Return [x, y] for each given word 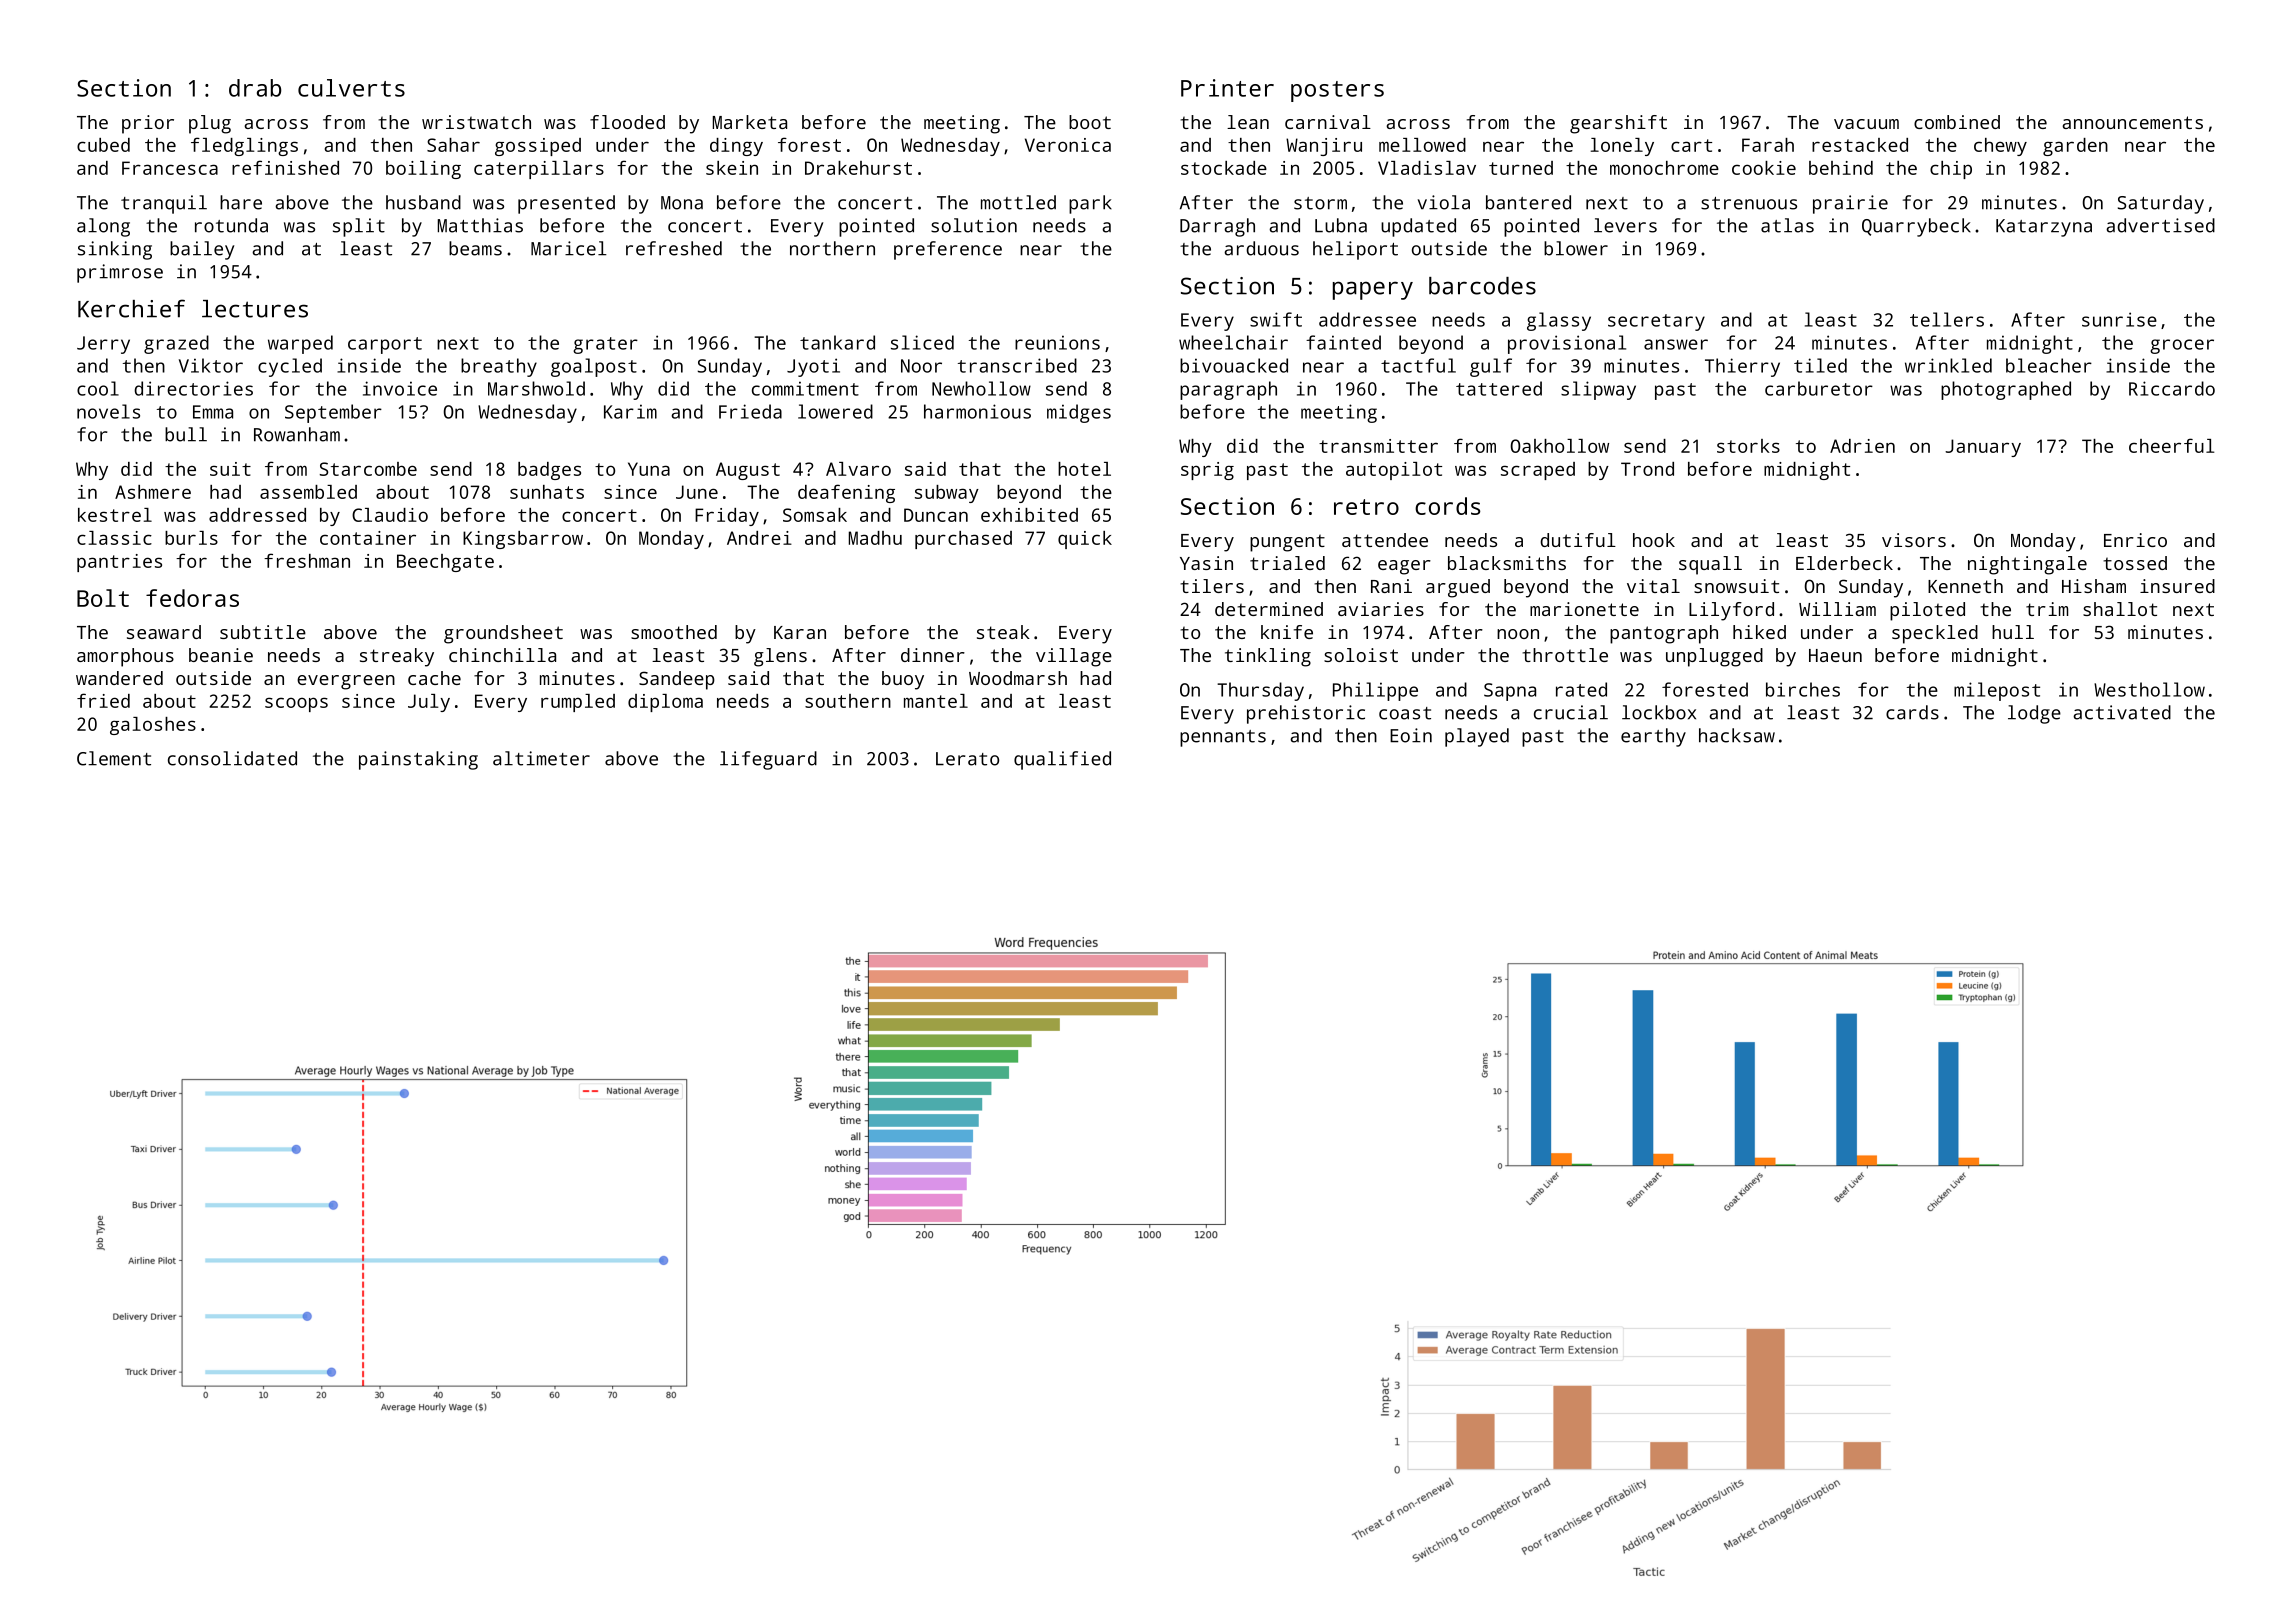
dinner [933, 655]
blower [1576, 248]
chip [1951, 170]
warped [300, 344]
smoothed [674, 632]
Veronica [1068, 145]
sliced [922, 342]
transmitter [1378, 446]
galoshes [153, 726]
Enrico [2135, 540]
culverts [351, 88]
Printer [1227, 88]
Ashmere [153, 492]
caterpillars [539, 170]
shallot [2120, 609]
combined [1957, 122]
